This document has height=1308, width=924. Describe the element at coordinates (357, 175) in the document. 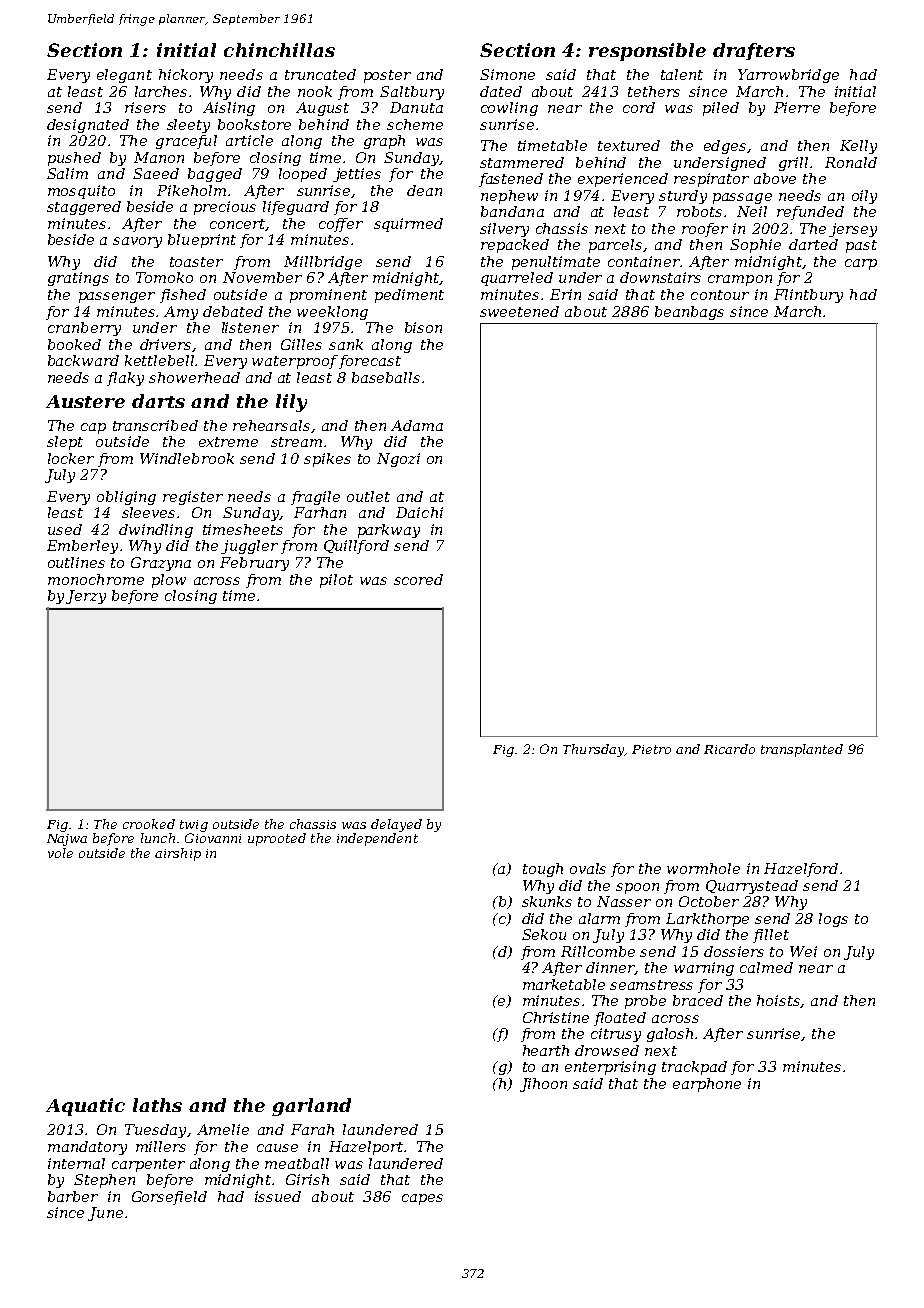

I see `jetties` at that location.
